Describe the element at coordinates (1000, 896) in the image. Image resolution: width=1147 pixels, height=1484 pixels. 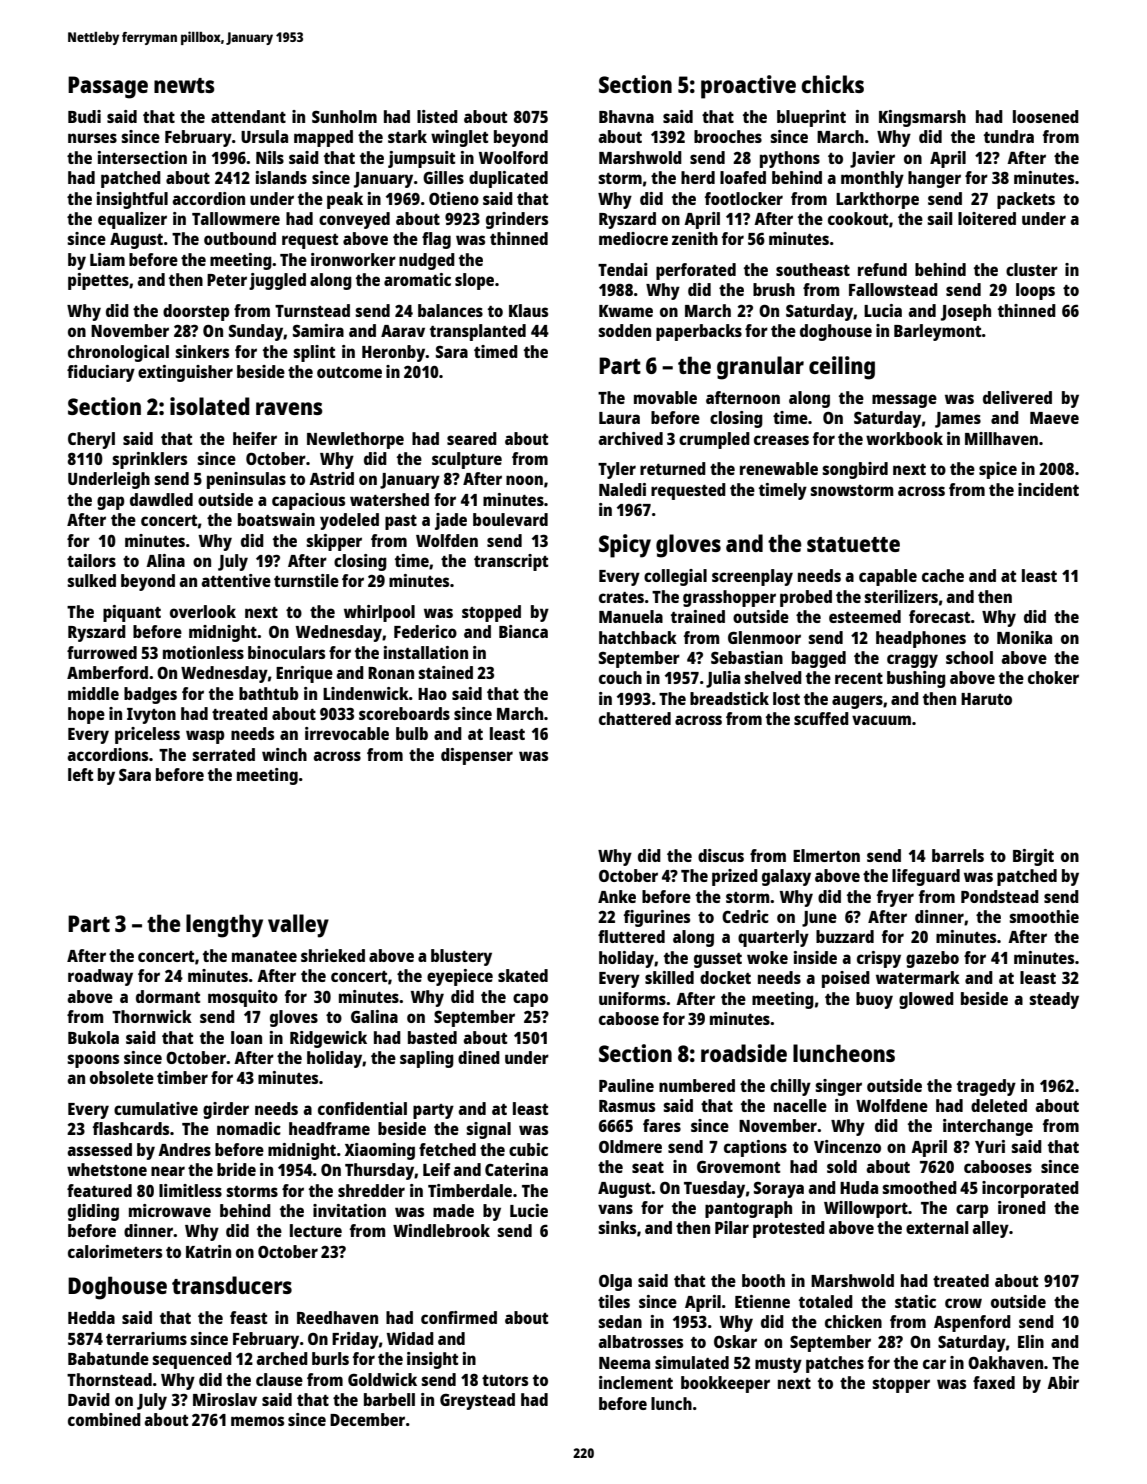
I see `Pondstead` at that location.
